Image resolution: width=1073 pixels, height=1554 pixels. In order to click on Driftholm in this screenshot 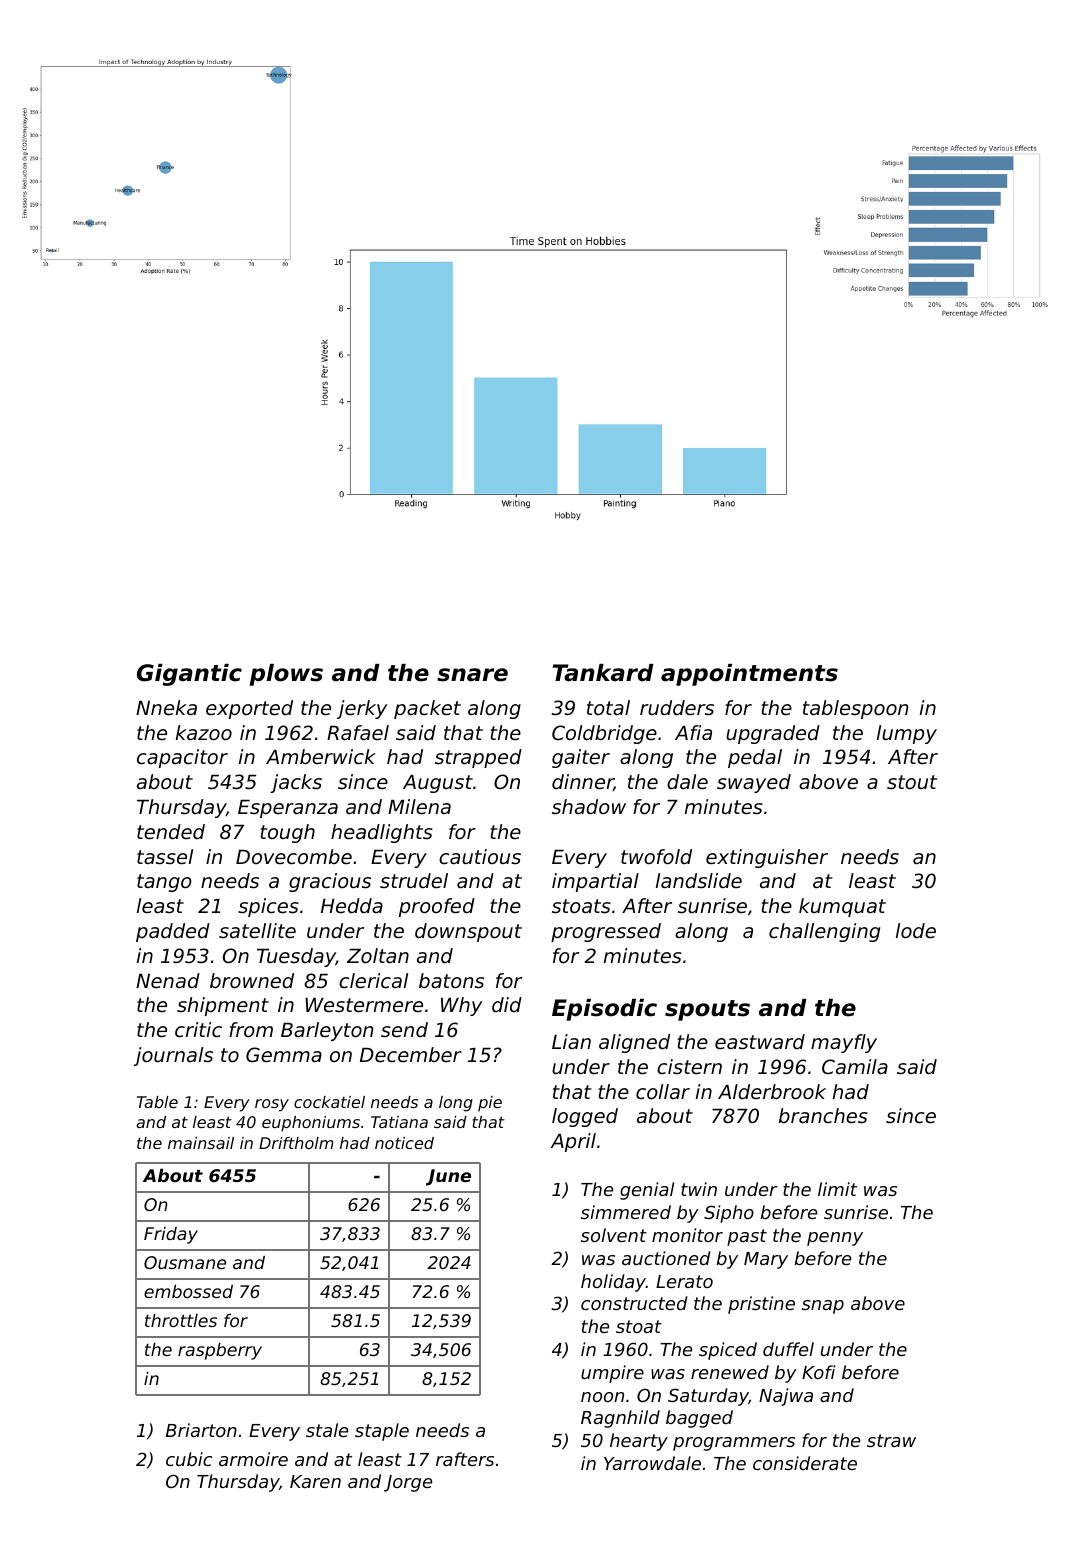, I will do `click(296, 1143)`.
